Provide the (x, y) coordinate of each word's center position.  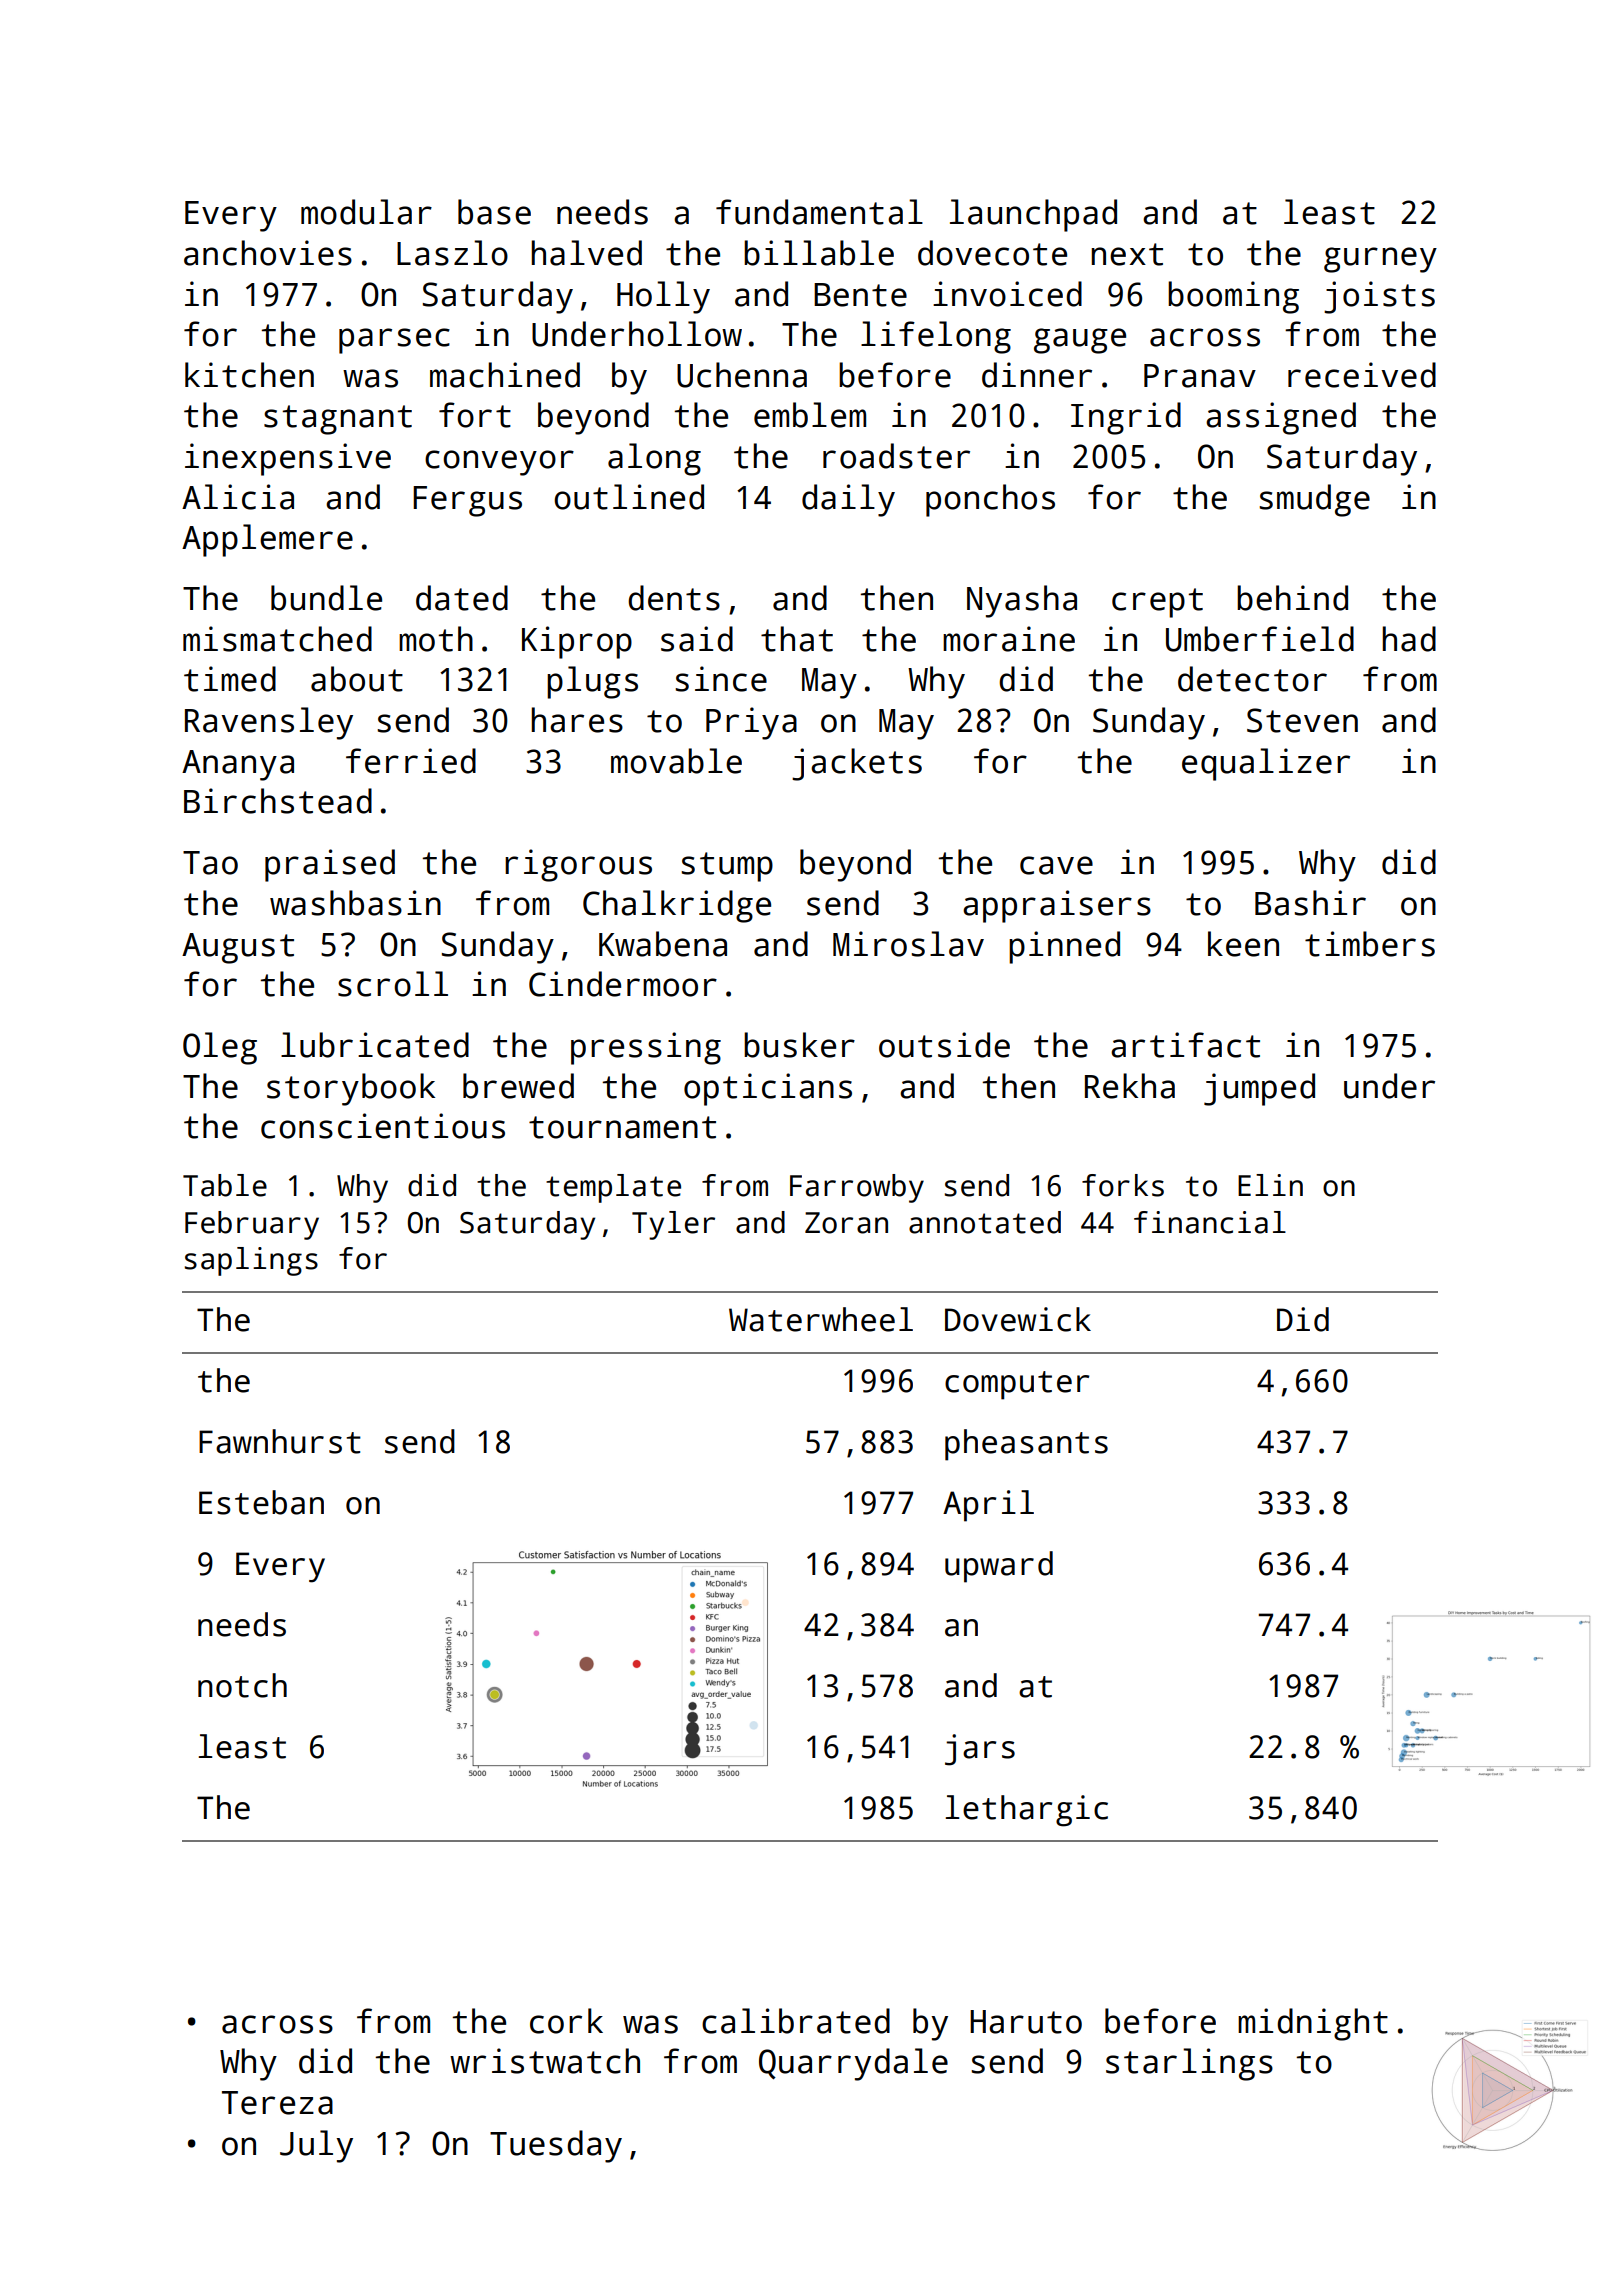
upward (999, 1567)
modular (366, 212)
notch (242, 1685)
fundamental (819, 212)
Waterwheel (821, 1319)
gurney (1380, 260)
